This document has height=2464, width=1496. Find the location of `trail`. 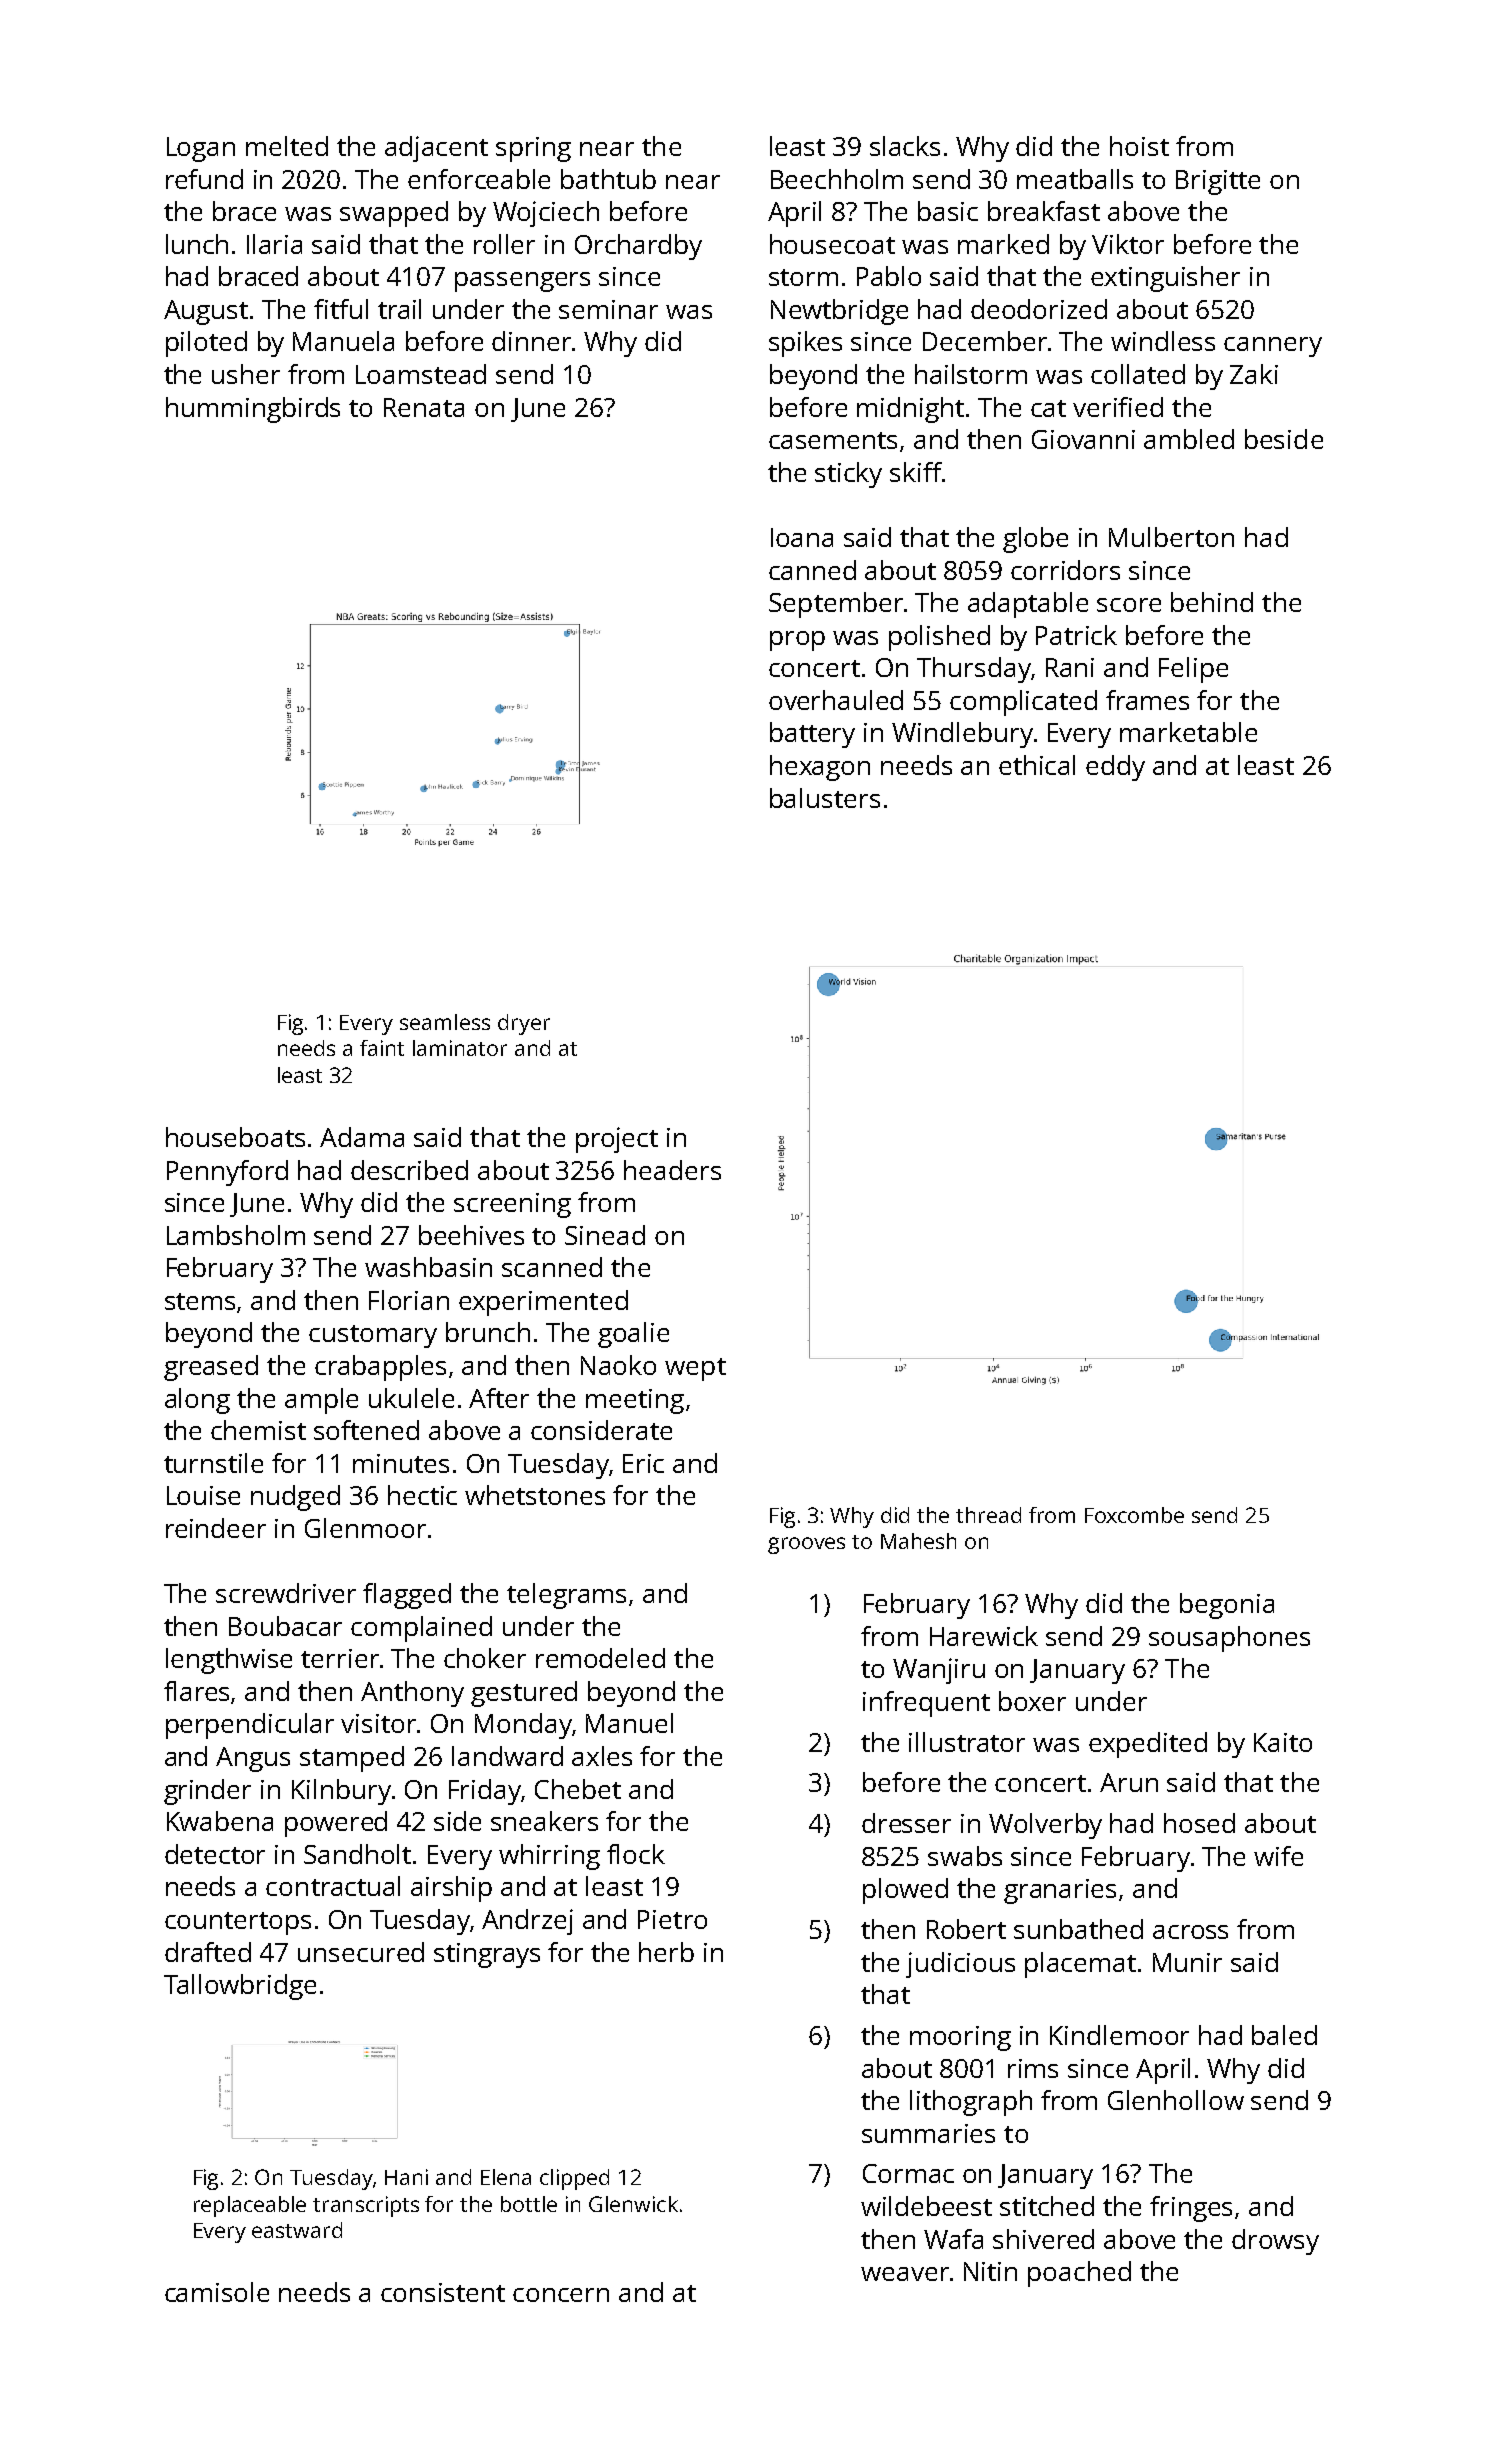

trail is located at coordinates (399, 309).
